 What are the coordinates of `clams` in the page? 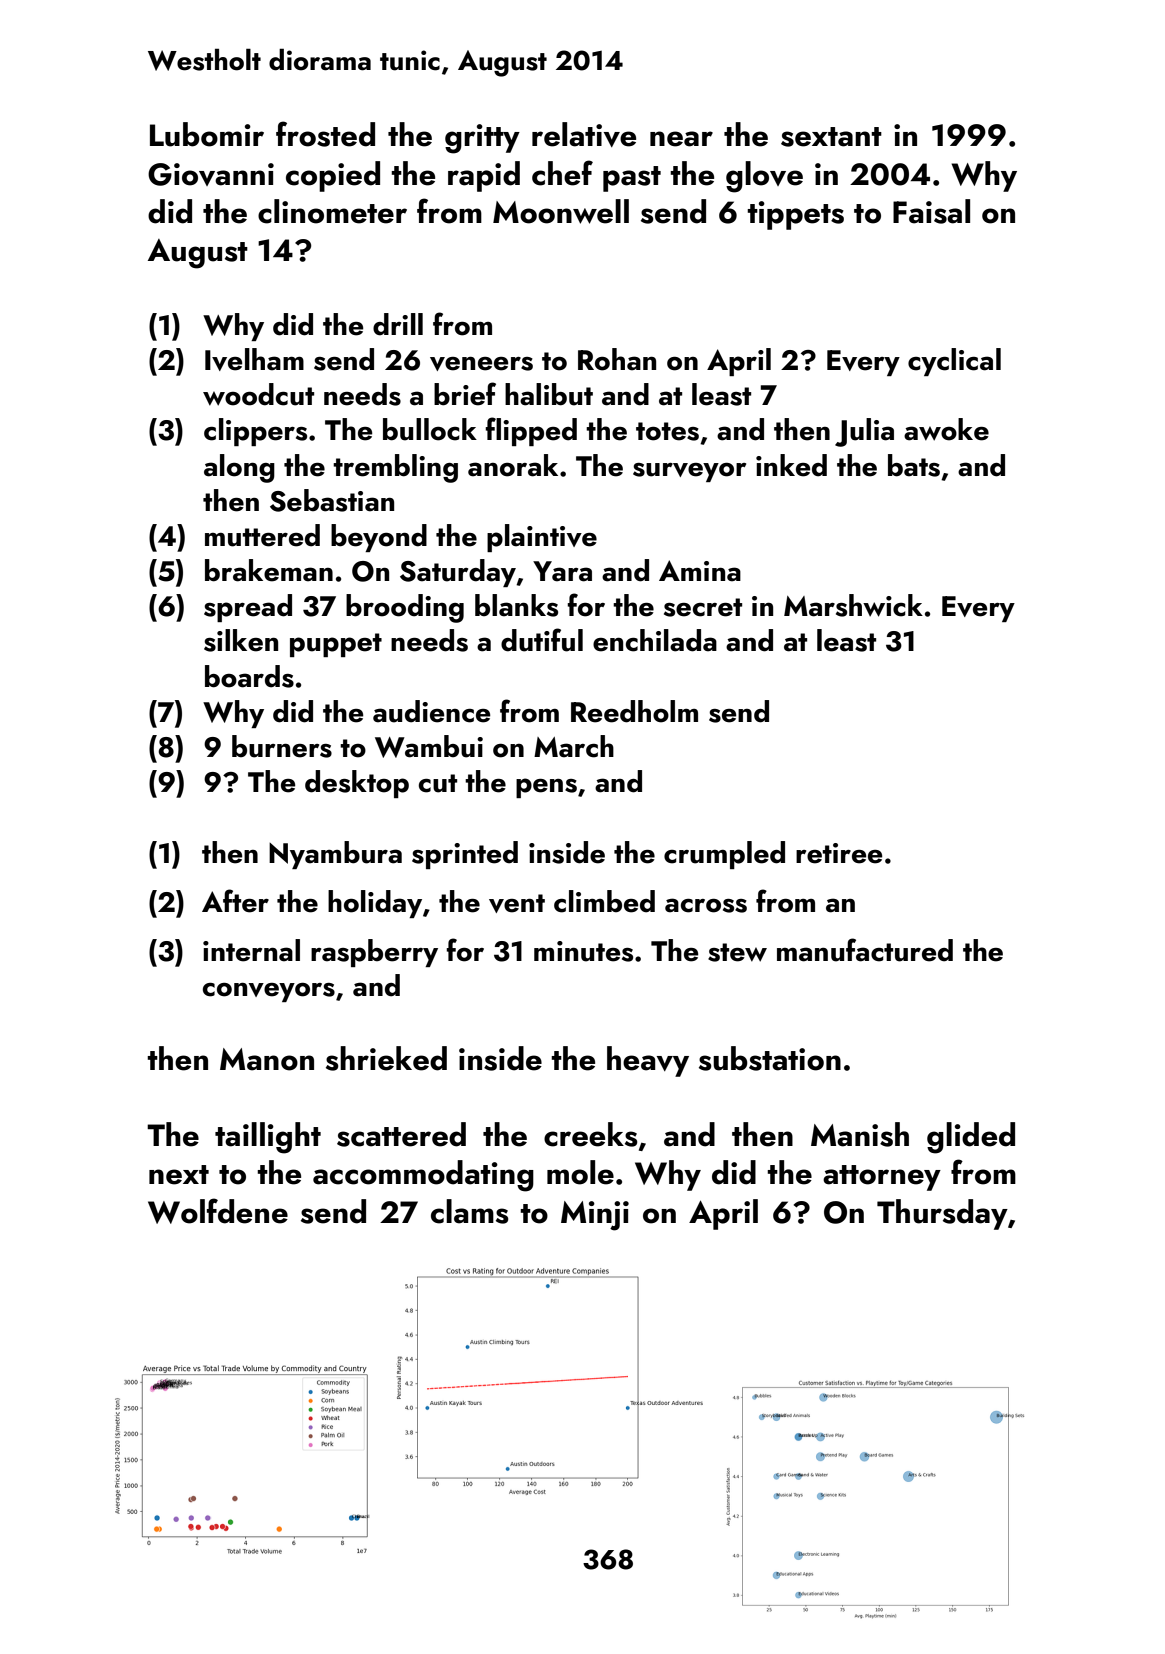 It's located at (470, 1211).
